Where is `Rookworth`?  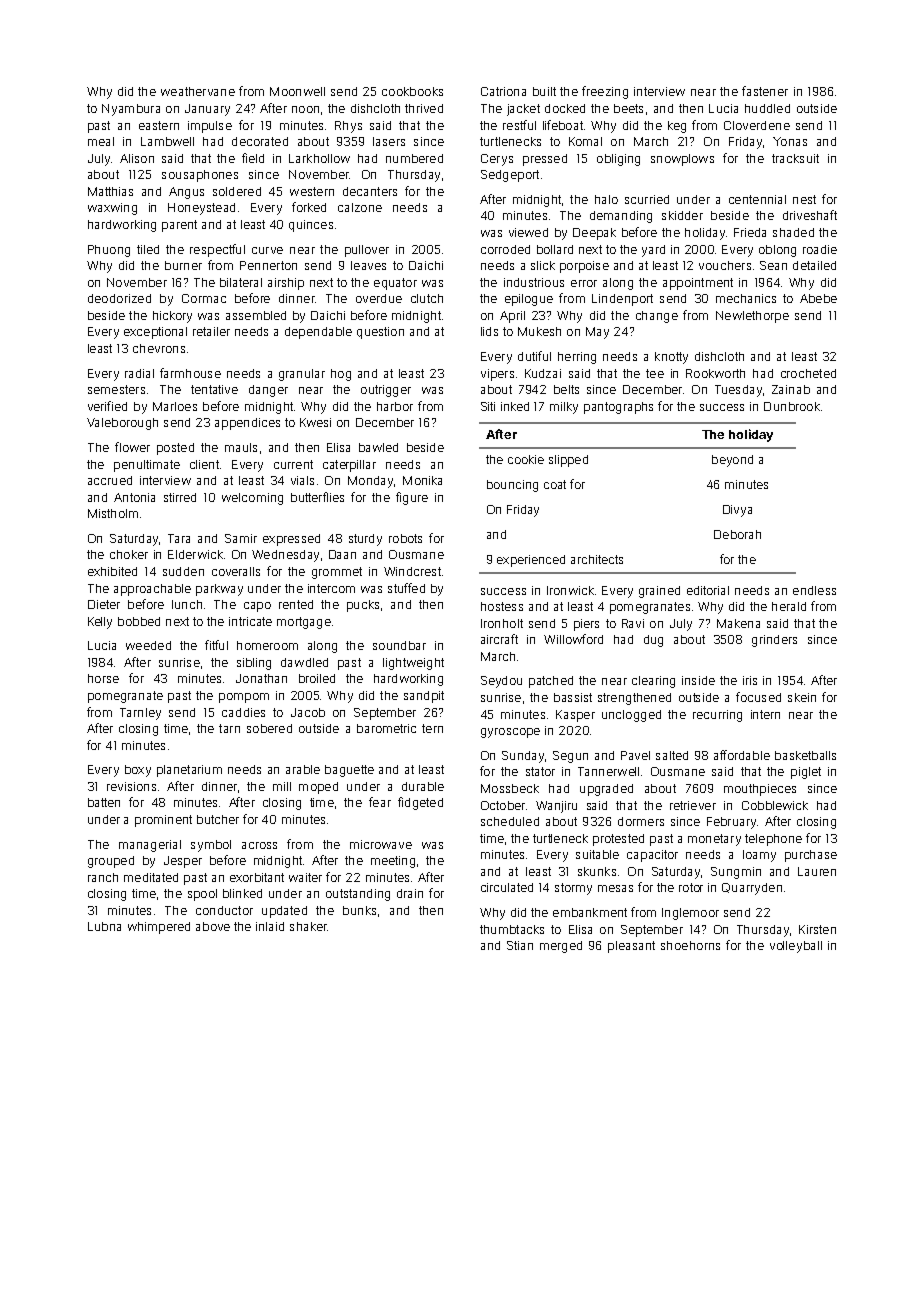
Rookworth is located at coordinates (715, 373).
